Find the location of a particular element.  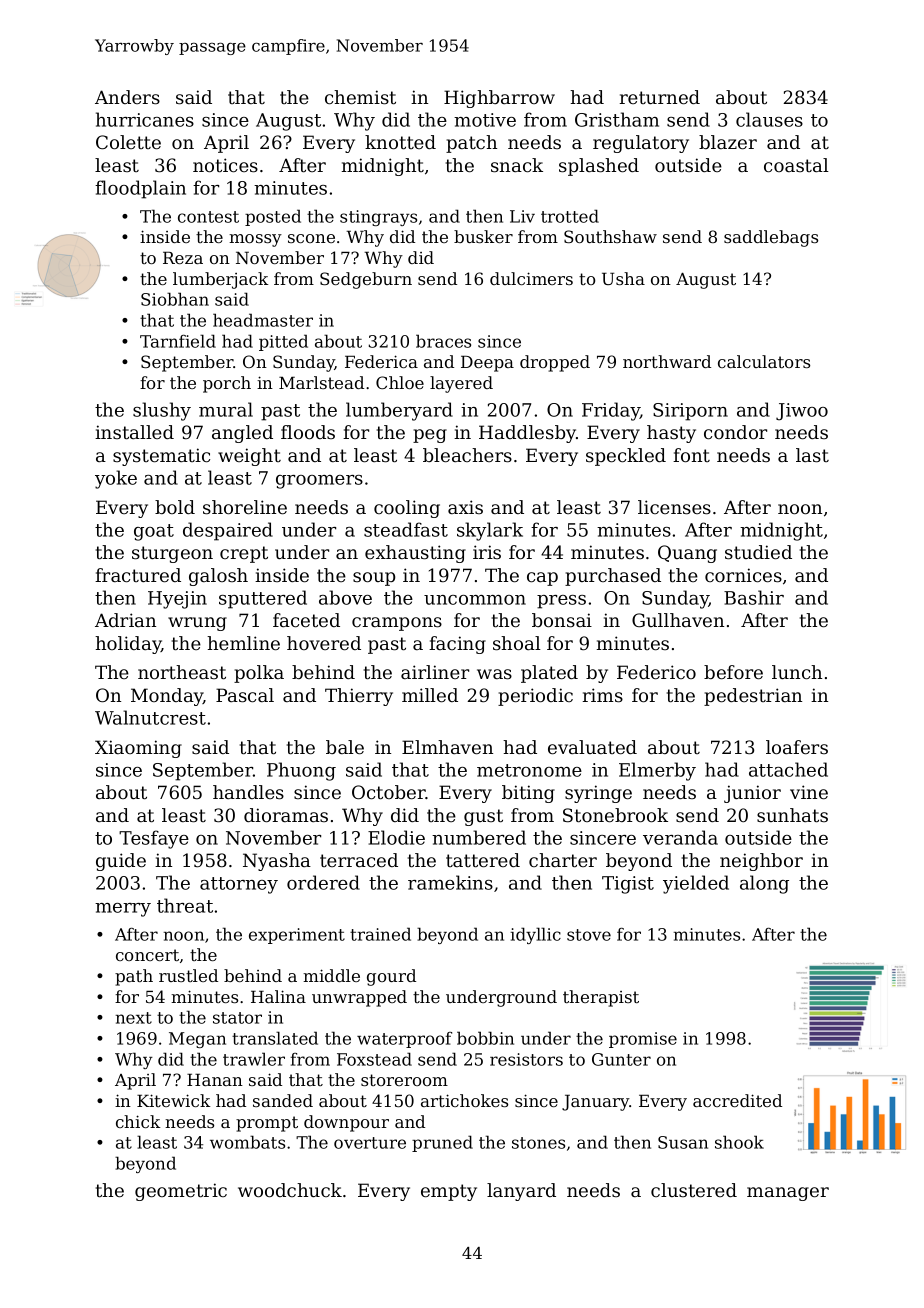

posted is located at coordinates (273, 217).
